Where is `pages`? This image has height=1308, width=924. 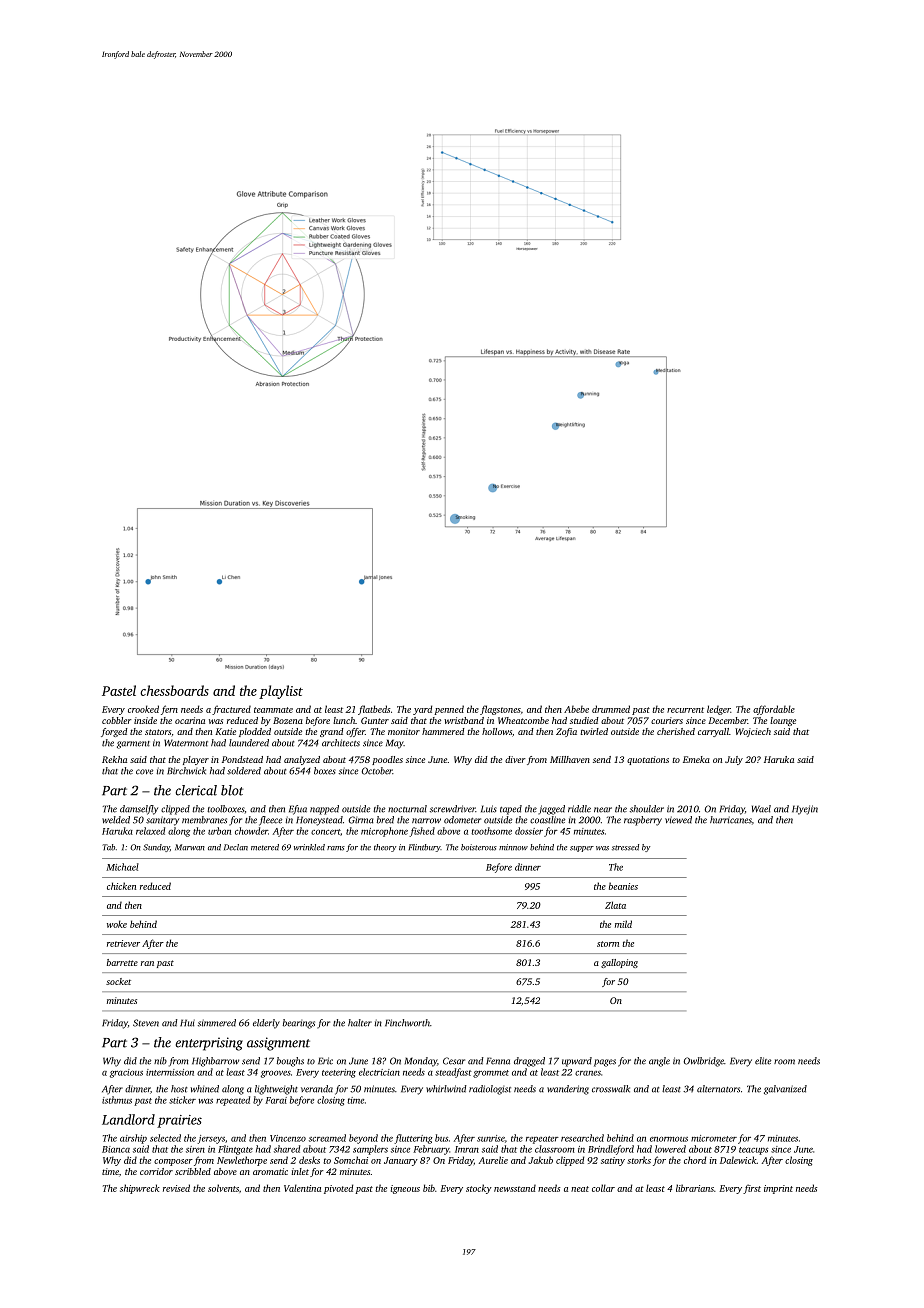
pages is located at coordinates (605, 1063).
